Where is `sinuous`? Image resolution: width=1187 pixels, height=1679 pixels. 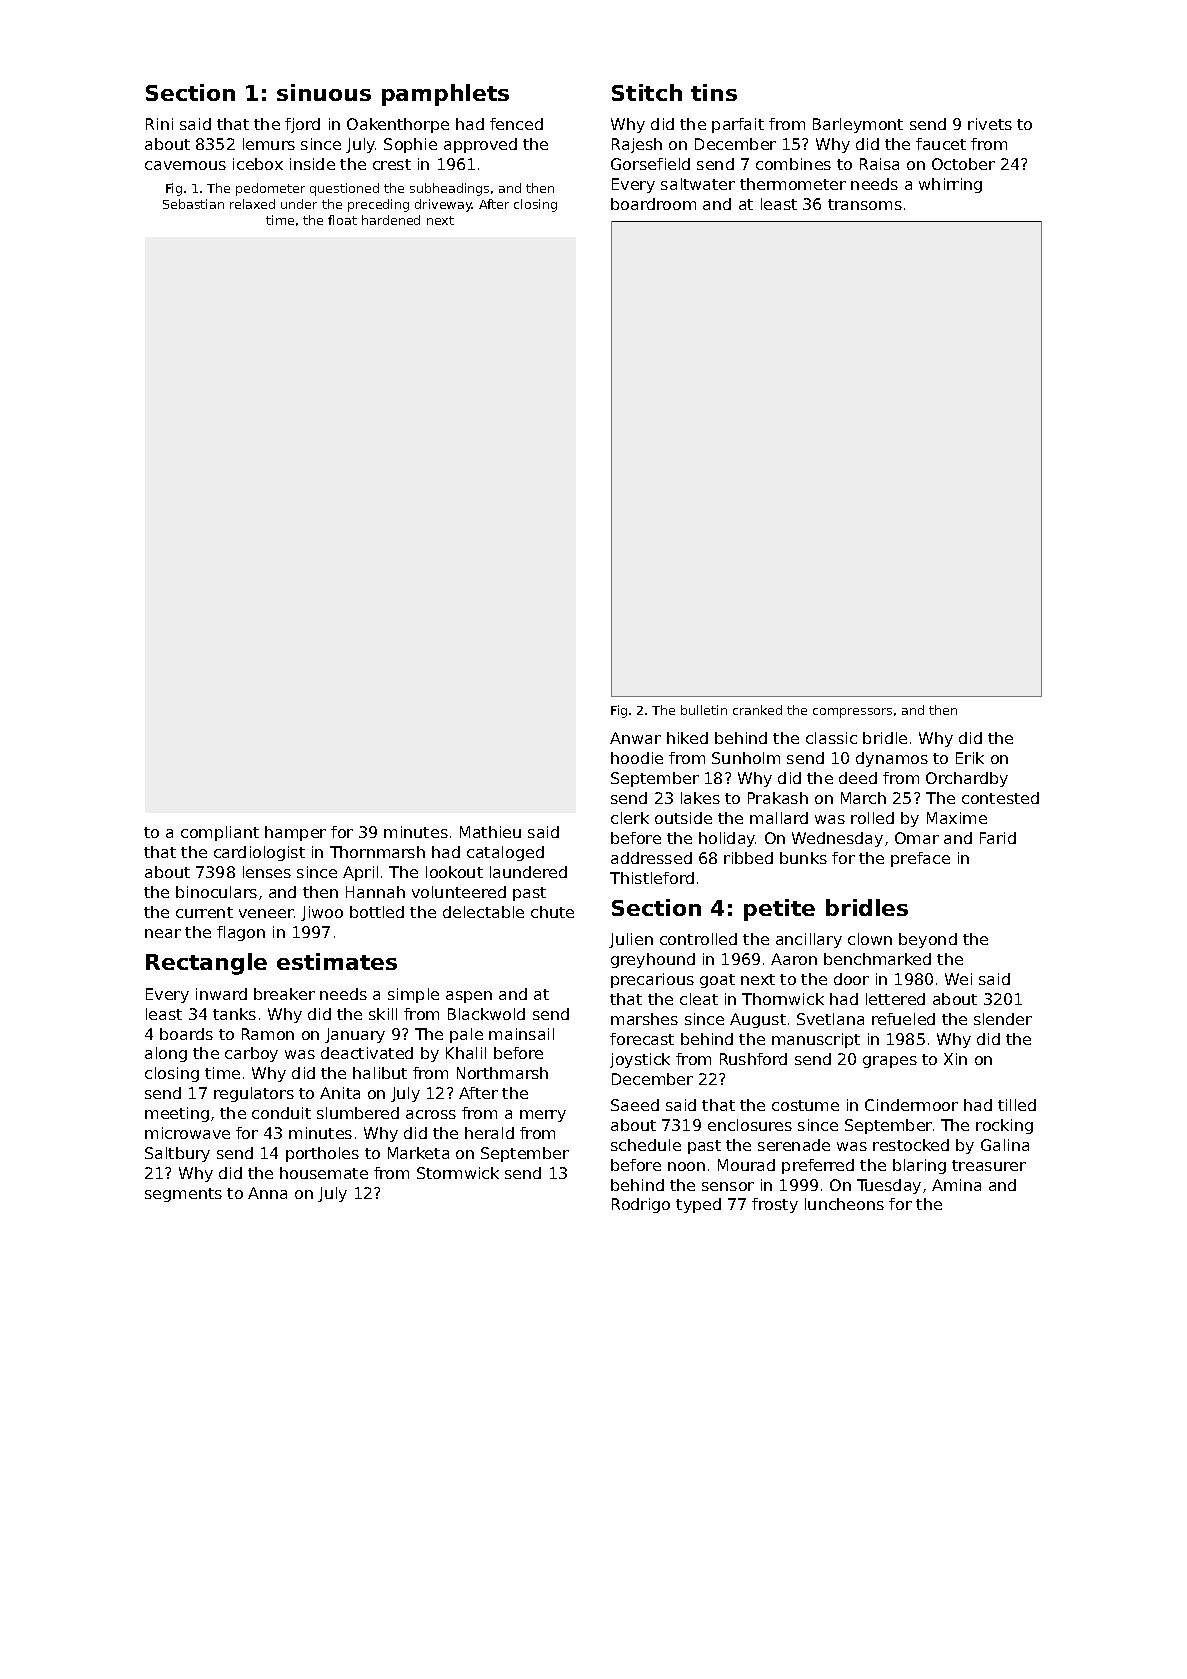 sinuous is located at coordinates (324, 92).
